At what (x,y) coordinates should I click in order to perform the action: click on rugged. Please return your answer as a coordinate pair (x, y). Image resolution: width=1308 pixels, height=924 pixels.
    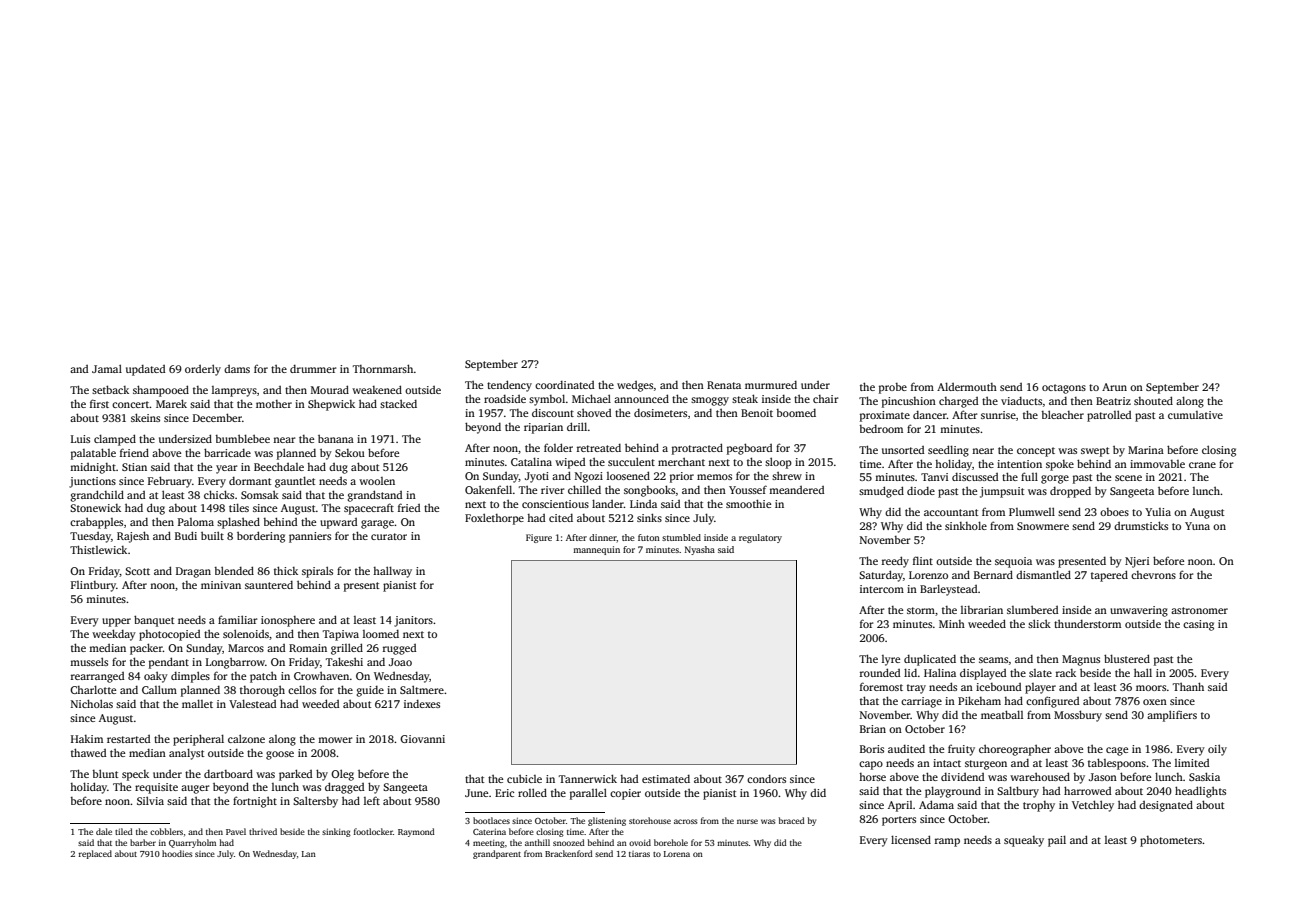
    Looking at the image, I should click on (399, 649).
